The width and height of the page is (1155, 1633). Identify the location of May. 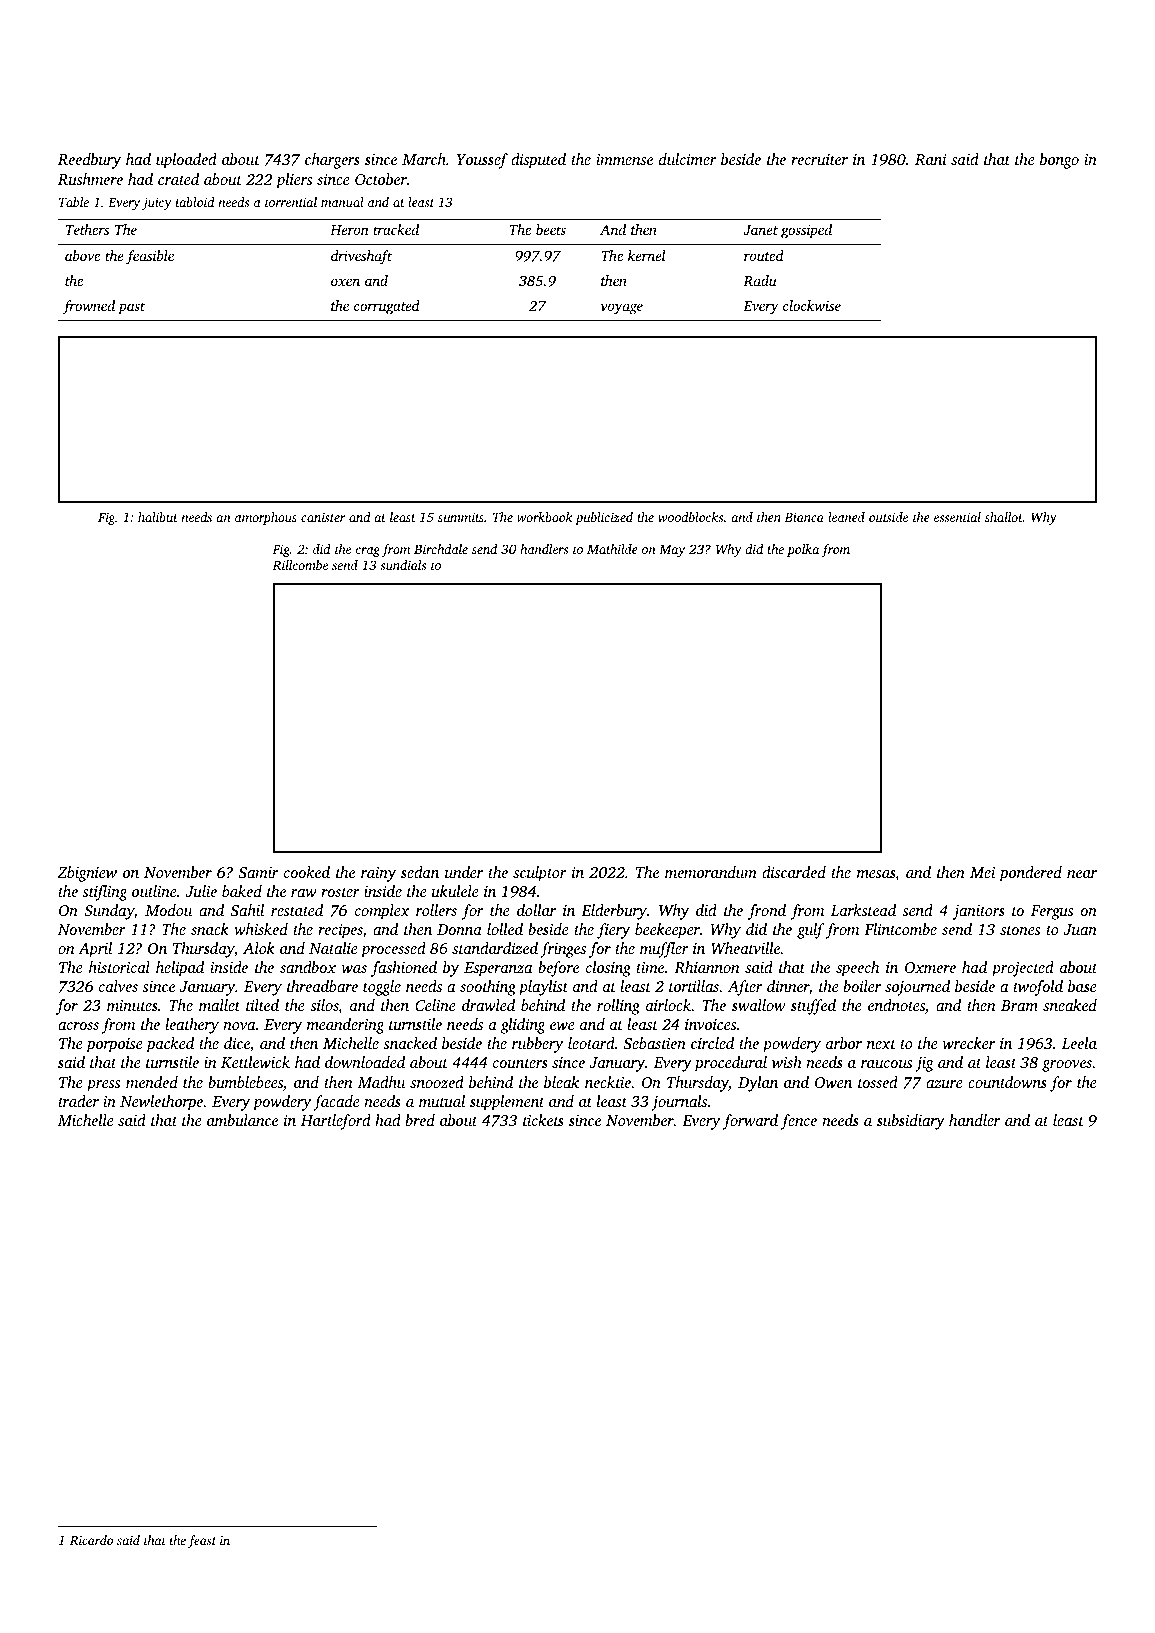
(672, 551).
